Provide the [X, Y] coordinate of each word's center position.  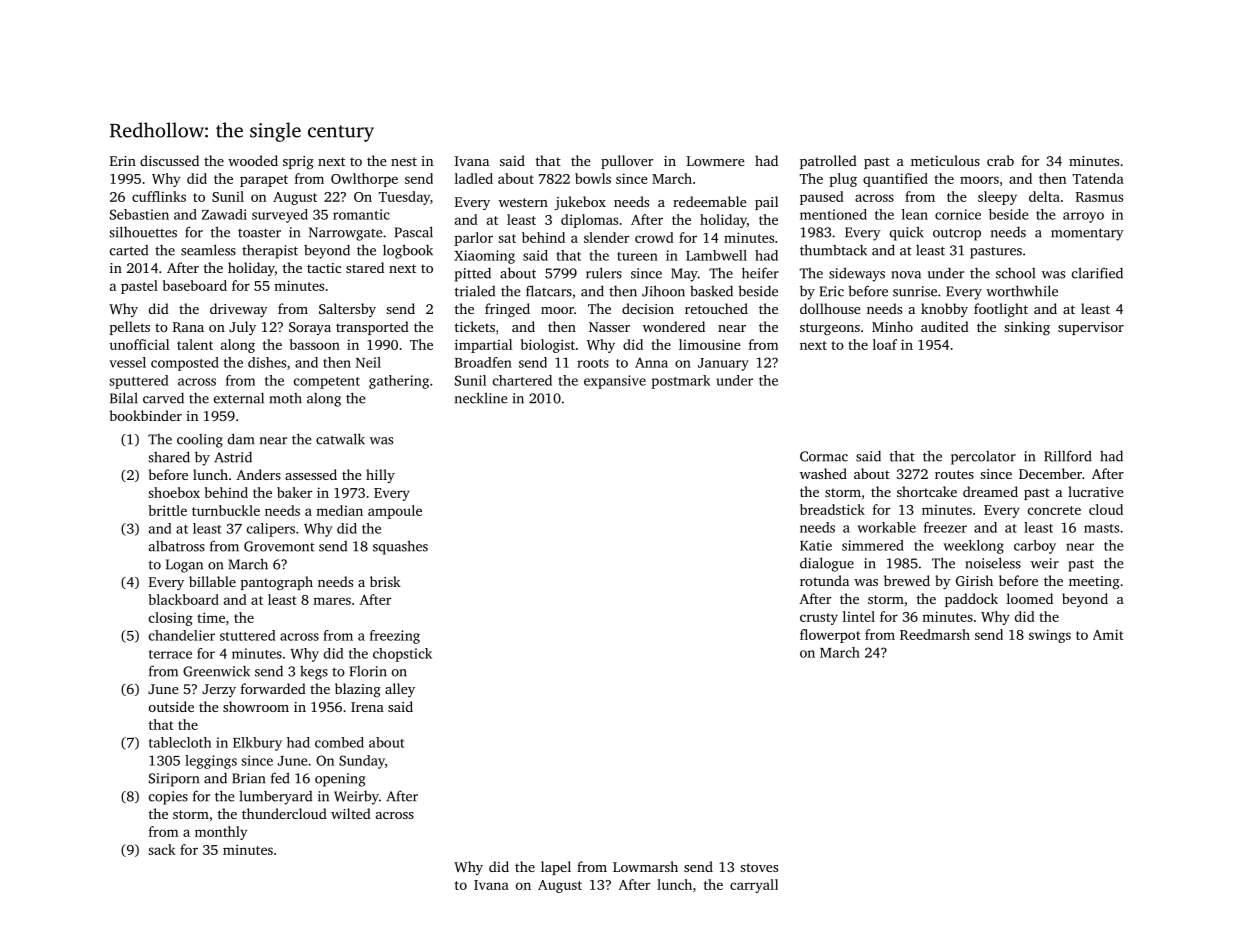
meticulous [945, 160]
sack [162, 849]
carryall [754, 886]
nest [404, 161]
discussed [169, 160]
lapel [556, 868]
